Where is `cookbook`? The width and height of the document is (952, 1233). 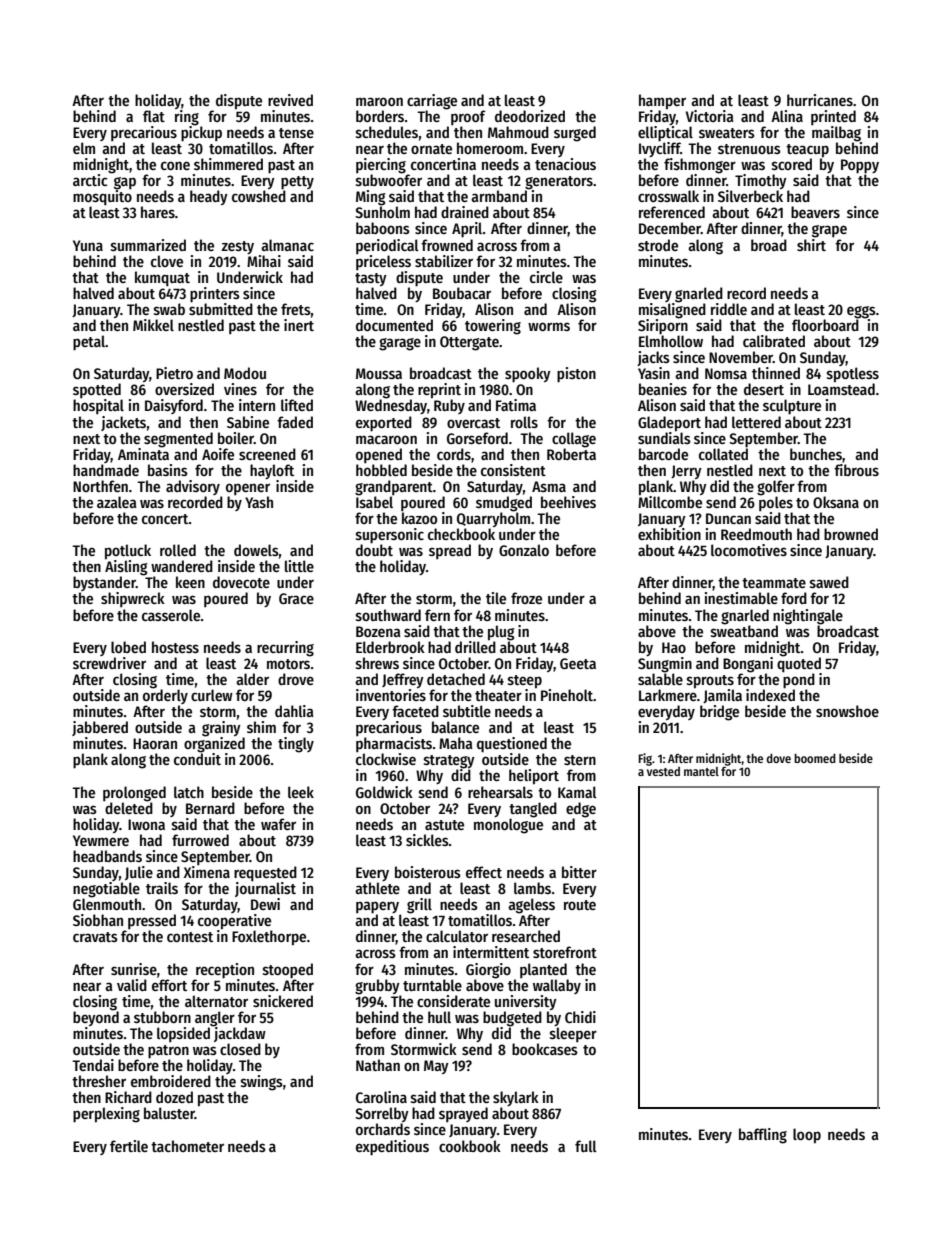 cookbook is located at coordinates (470, 1146).
